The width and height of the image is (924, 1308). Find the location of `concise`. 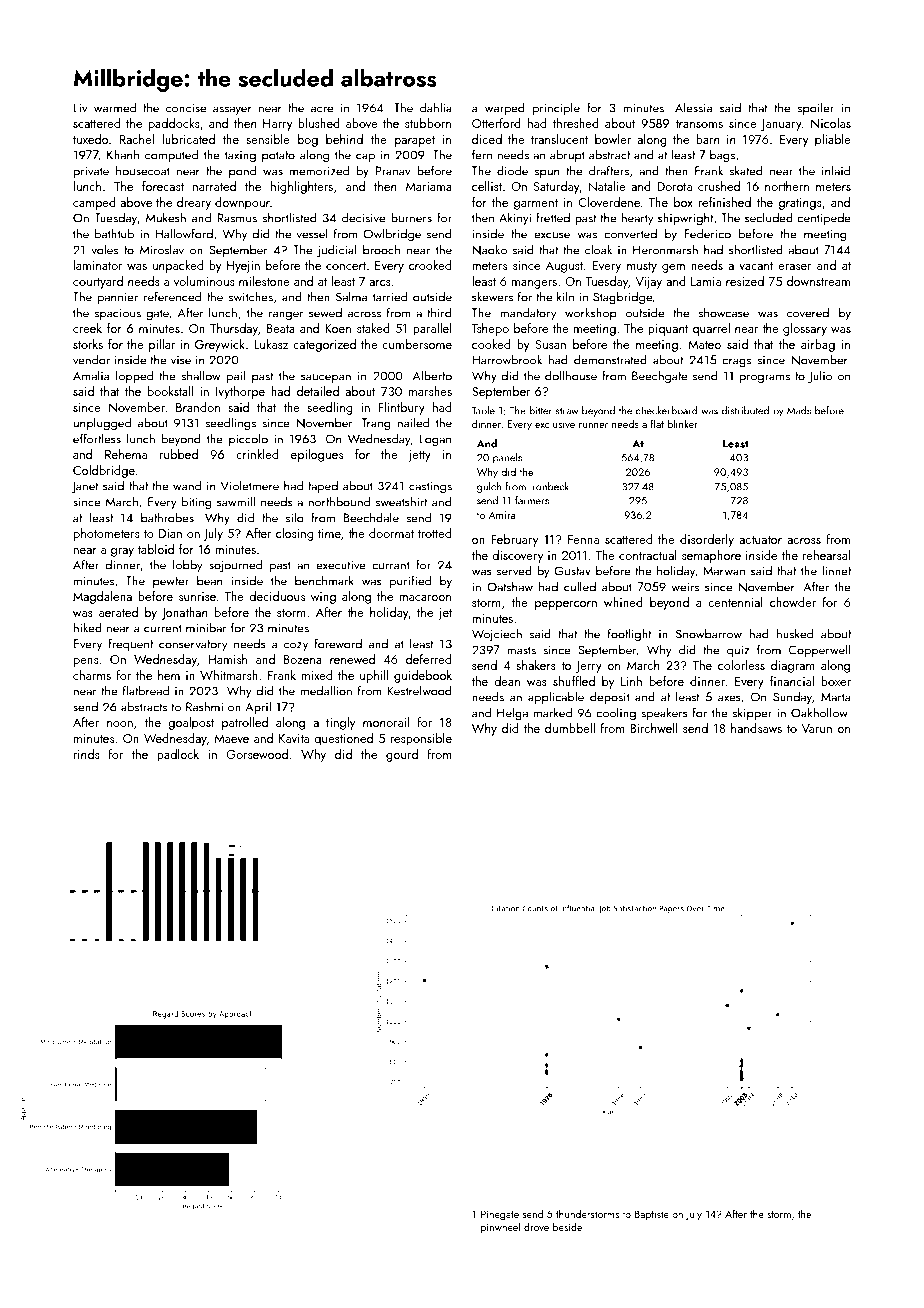

concise is located at coordinates (186, 108).
